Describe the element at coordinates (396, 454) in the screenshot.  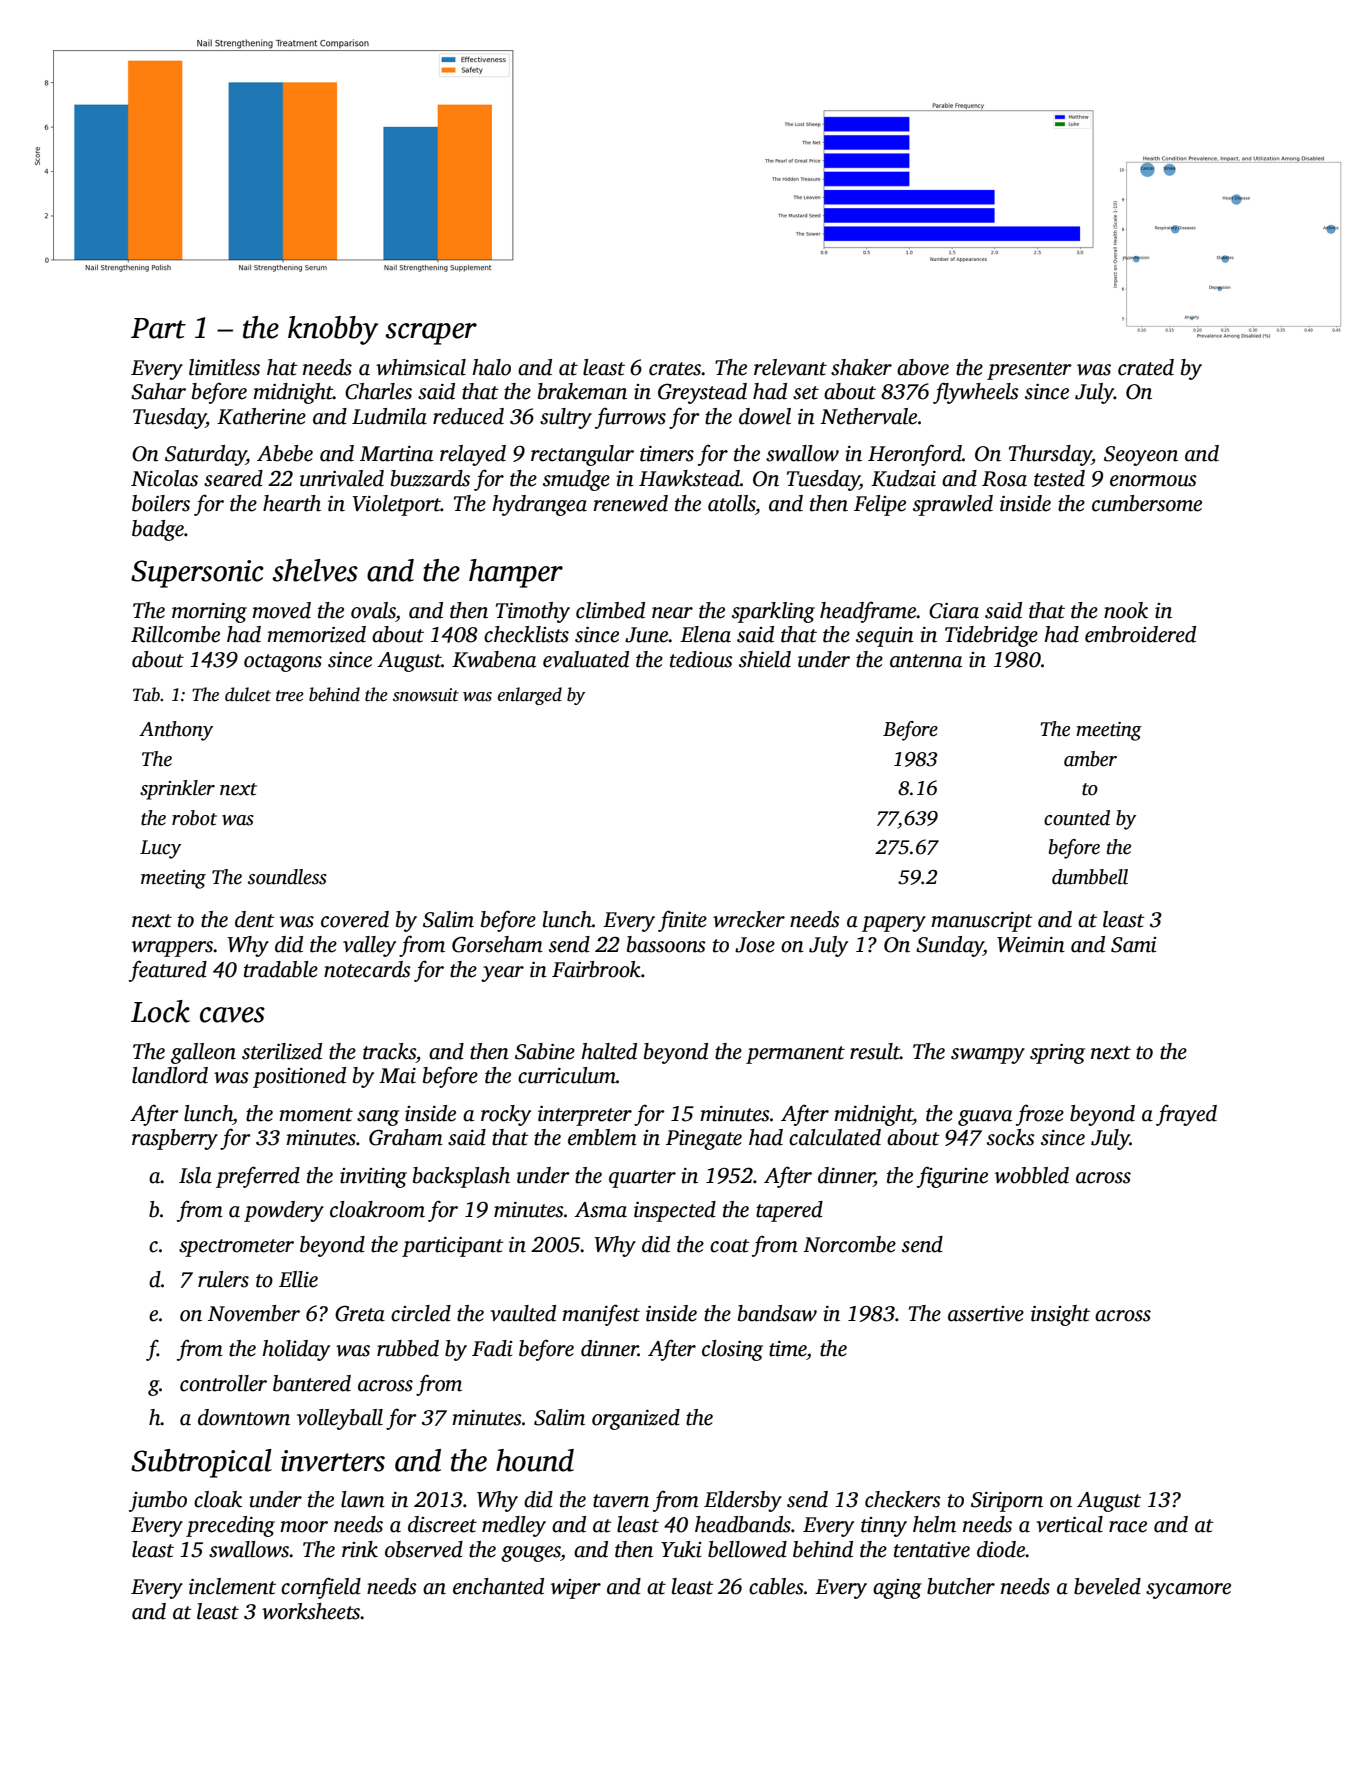
I see `Martina` at that location.
